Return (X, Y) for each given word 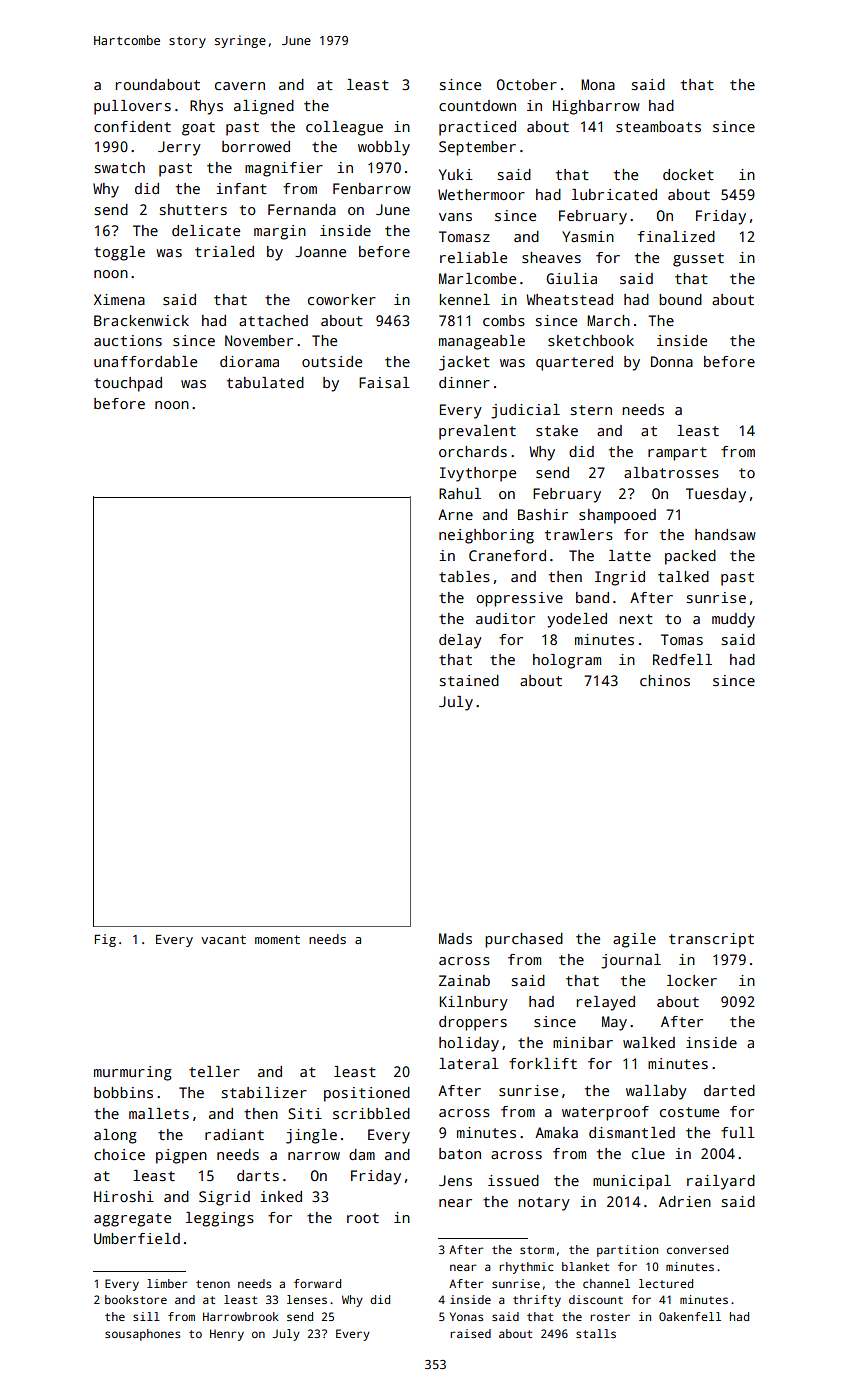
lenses (307, 1299)
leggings (220, 1219)
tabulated (265, 382)
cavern (240, 86)
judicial (525, 411)
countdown (477, 105)
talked (683, 576)
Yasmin (588, 236)
